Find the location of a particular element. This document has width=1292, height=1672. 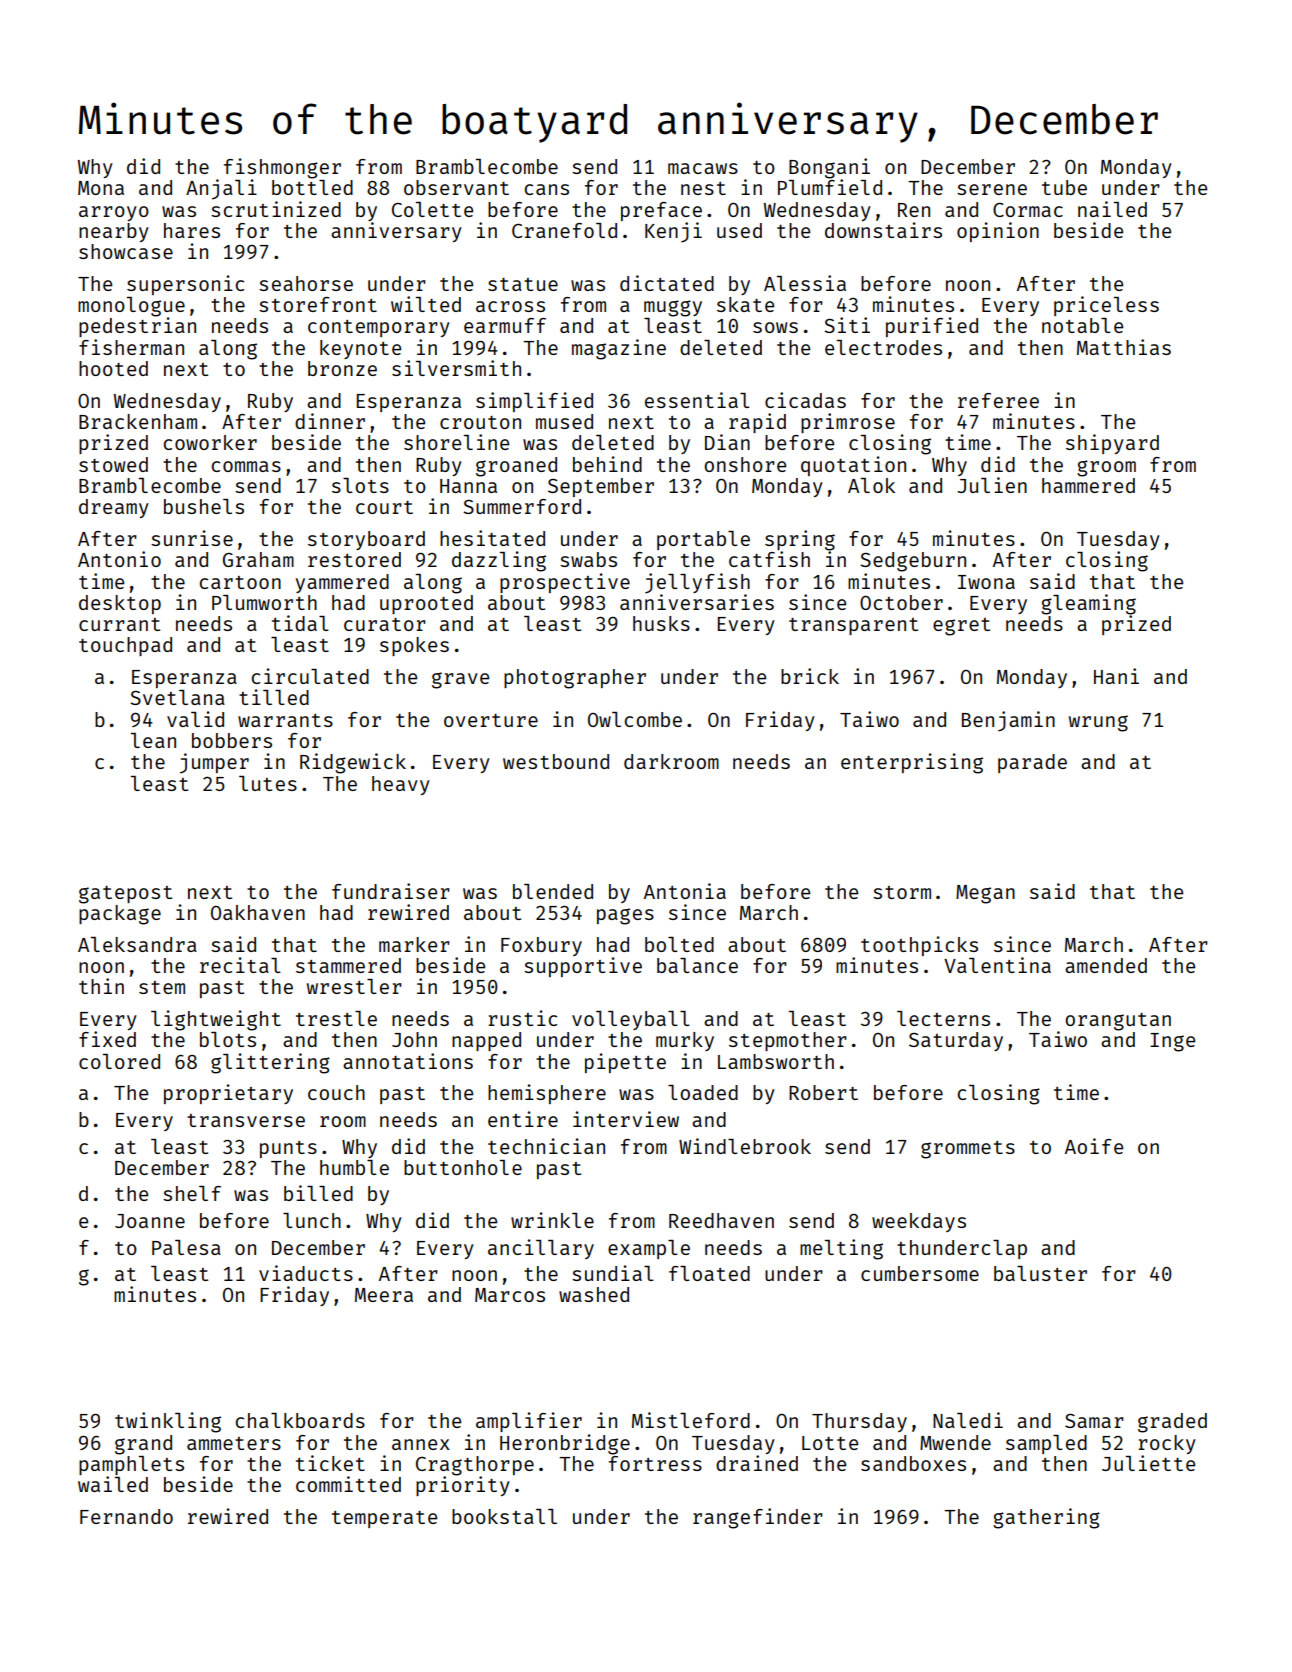

amplifier is located at coordinates (529, 1422).
